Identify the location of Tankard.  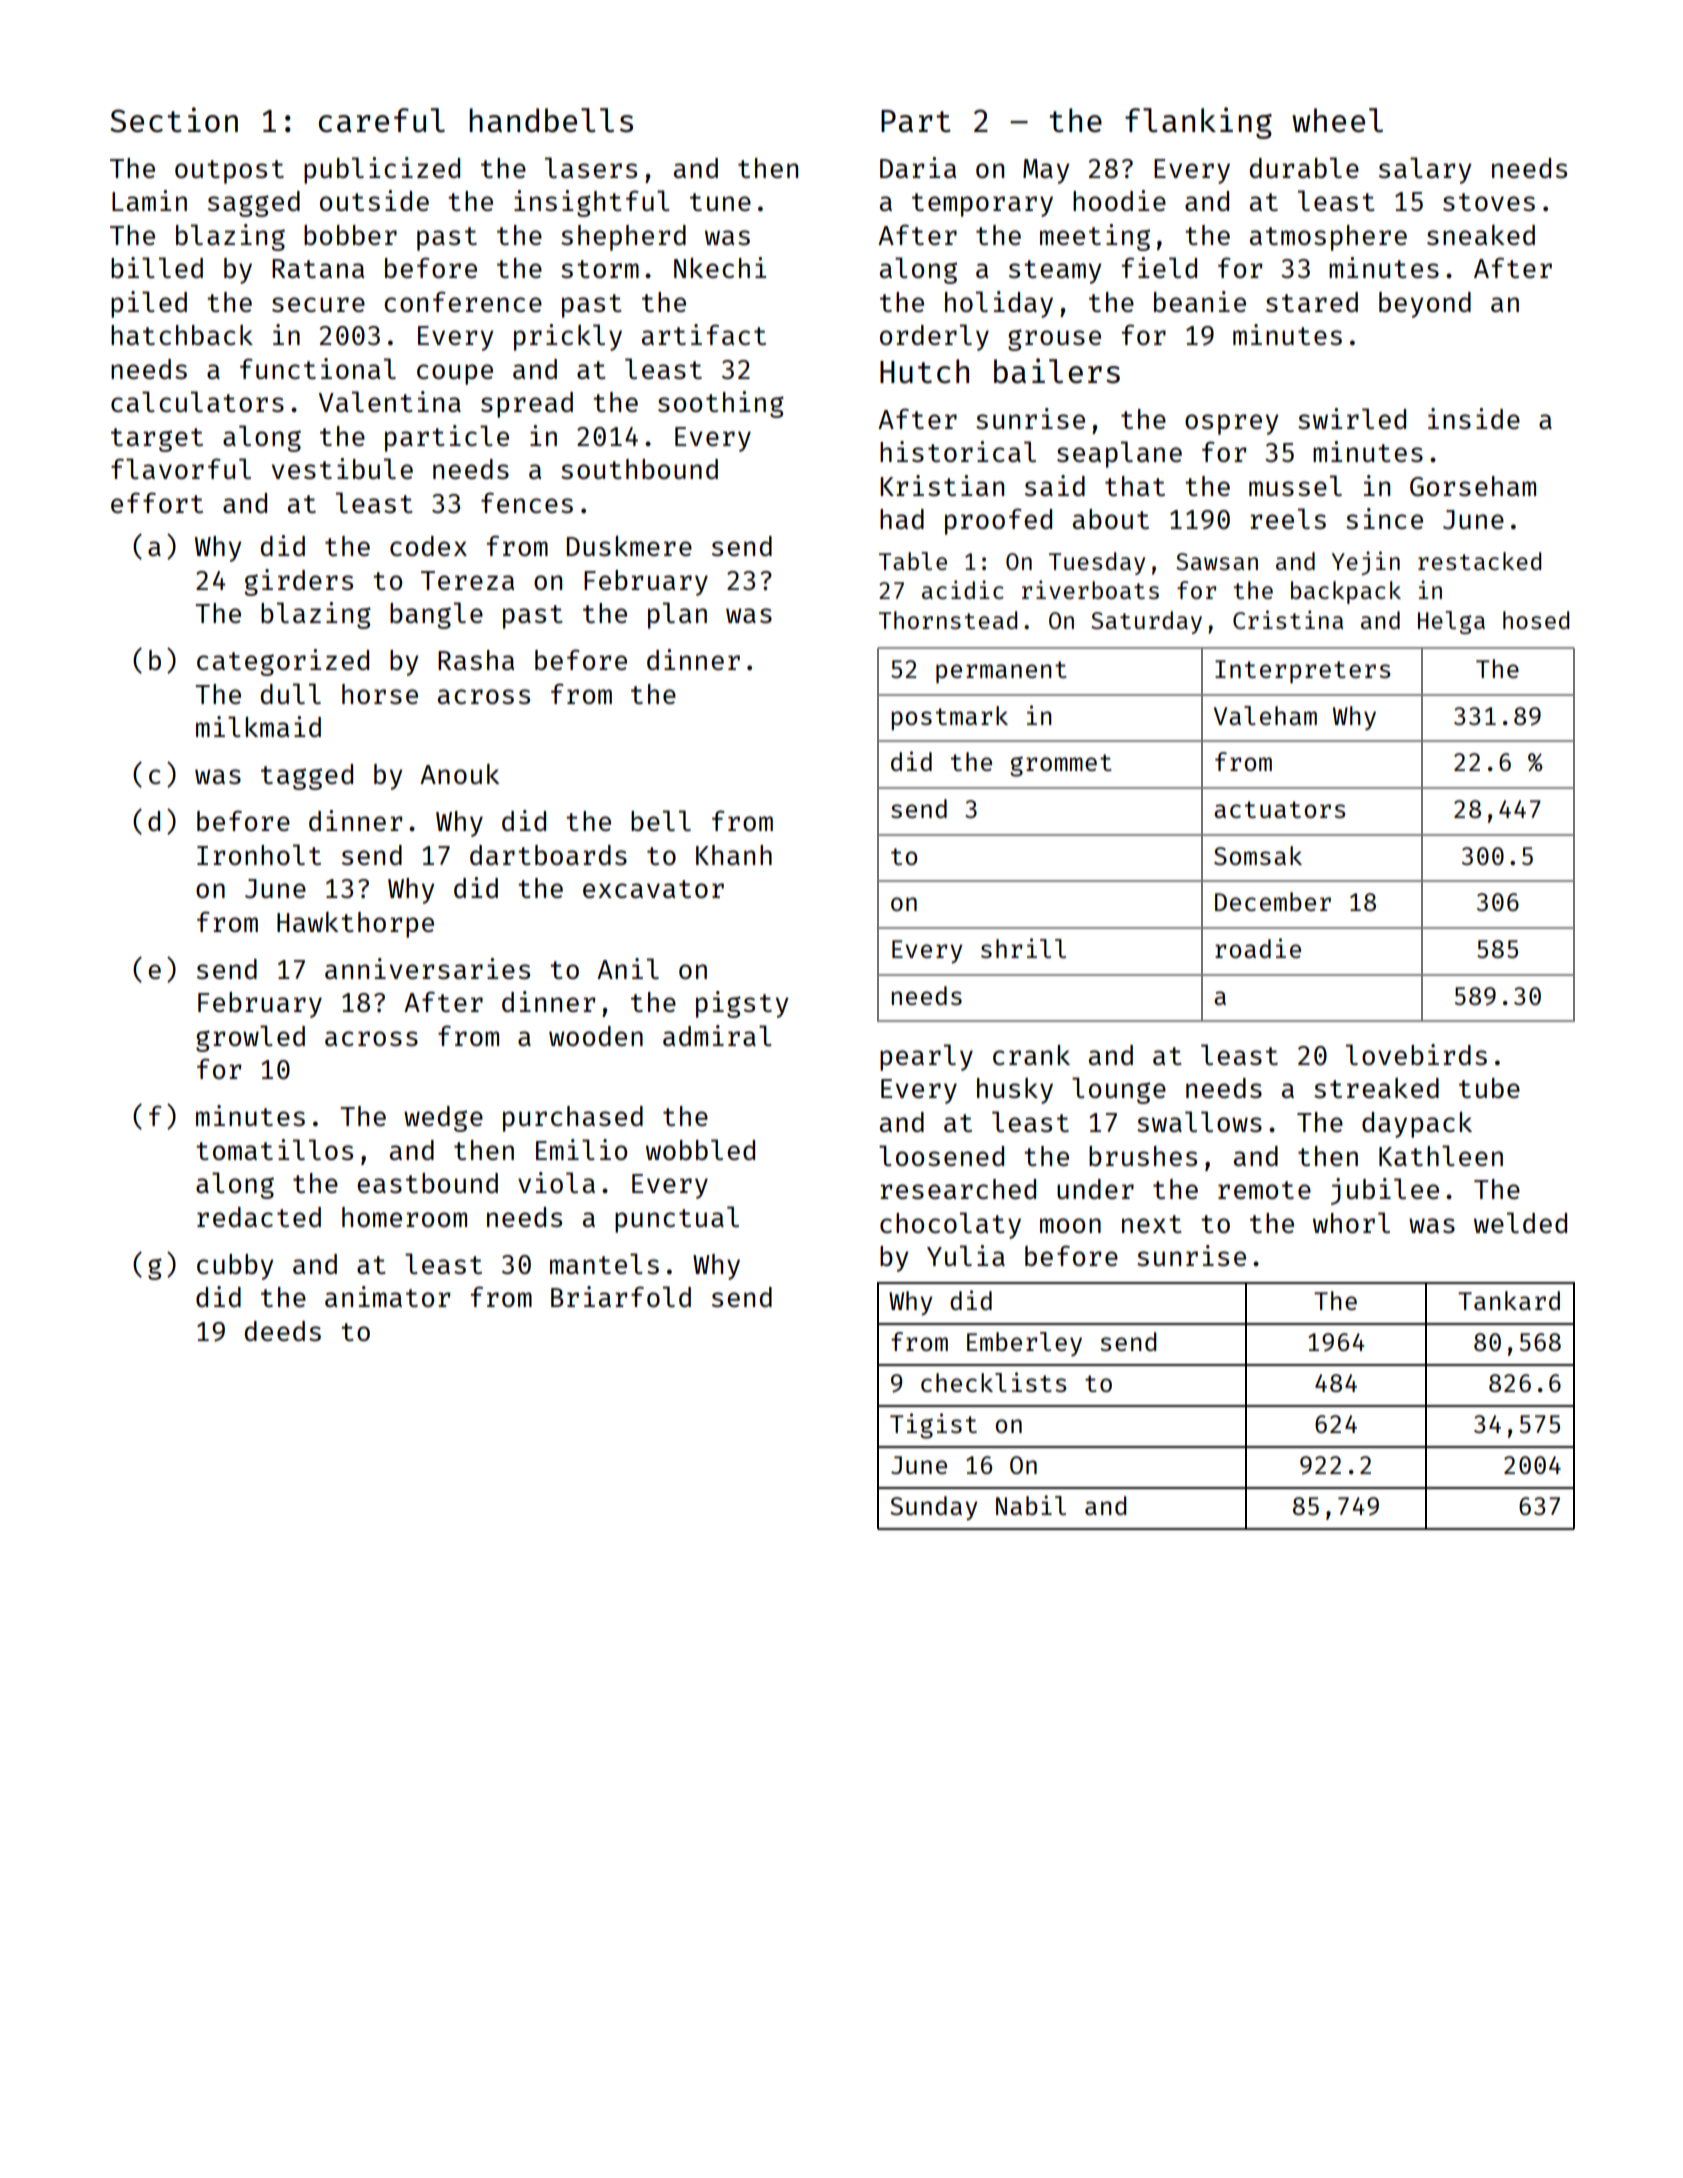
(1509, 1300).
